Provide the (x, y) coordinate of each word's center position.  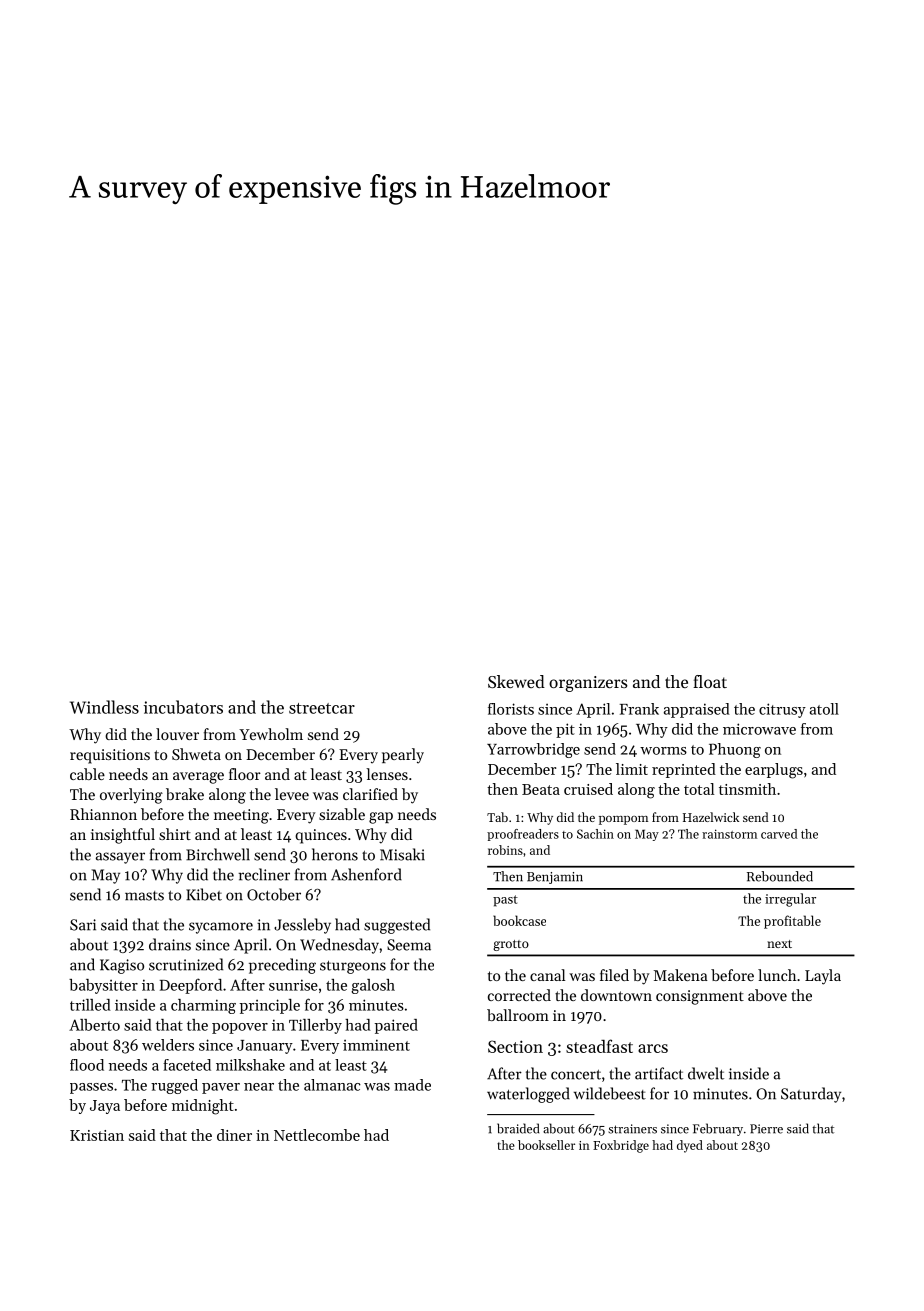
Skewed (516, 681)
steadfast (599, 1046)
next (779, 944)
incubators (183, 707)
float (710, 681)
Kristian (97, 1135)
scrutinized (186, 964)
